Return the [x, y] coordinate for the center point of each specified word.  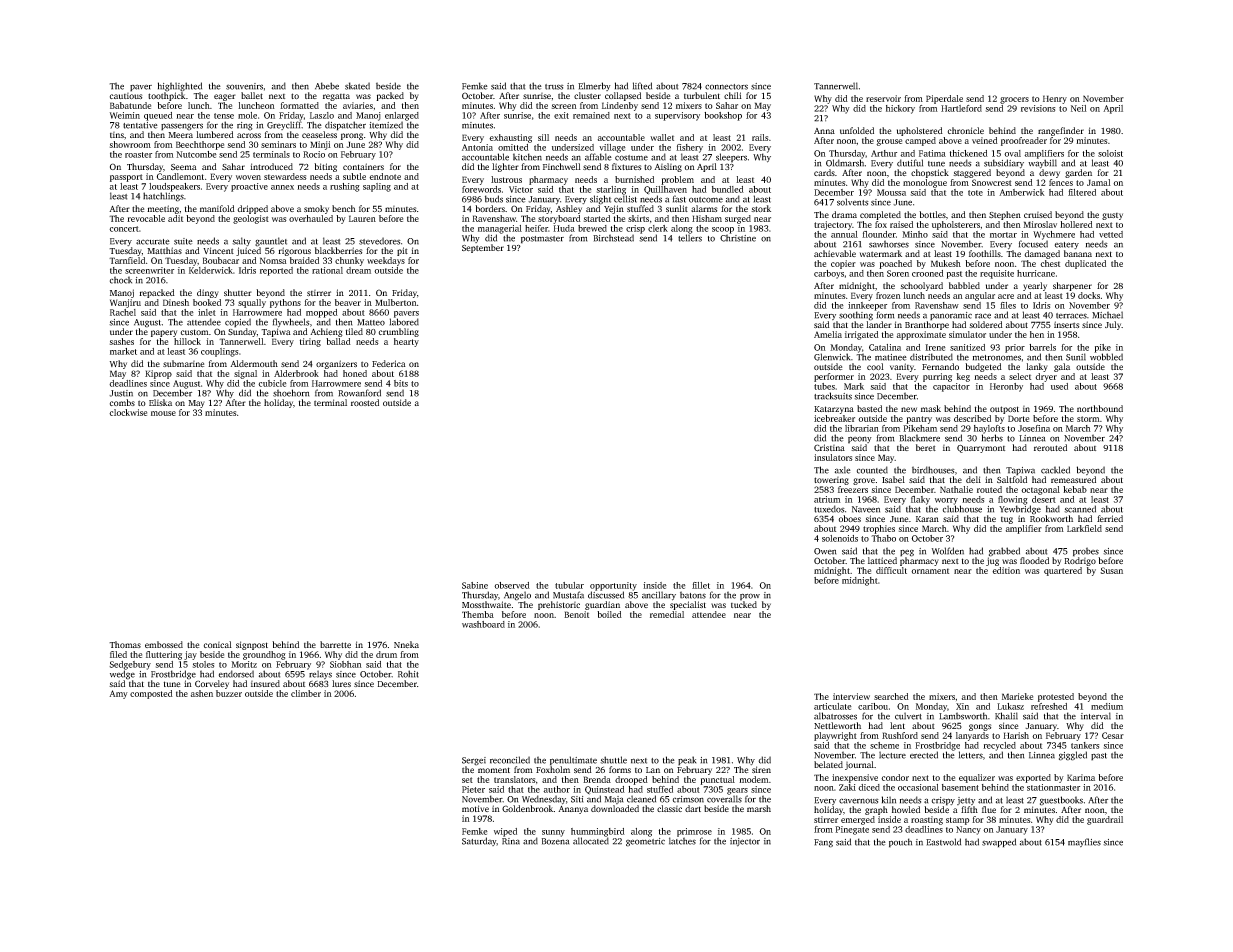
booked [207, 302]
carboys [829, 274]
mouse [163, 413]
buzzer [229, 693]
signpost [252, 645]
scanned [1080, 509]
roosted [365, 402]
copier [843, 264]
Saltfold [1012, 479]
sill [543, 137]
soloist [1110, 153]
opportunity [613, 586]
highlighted [180, 87]
